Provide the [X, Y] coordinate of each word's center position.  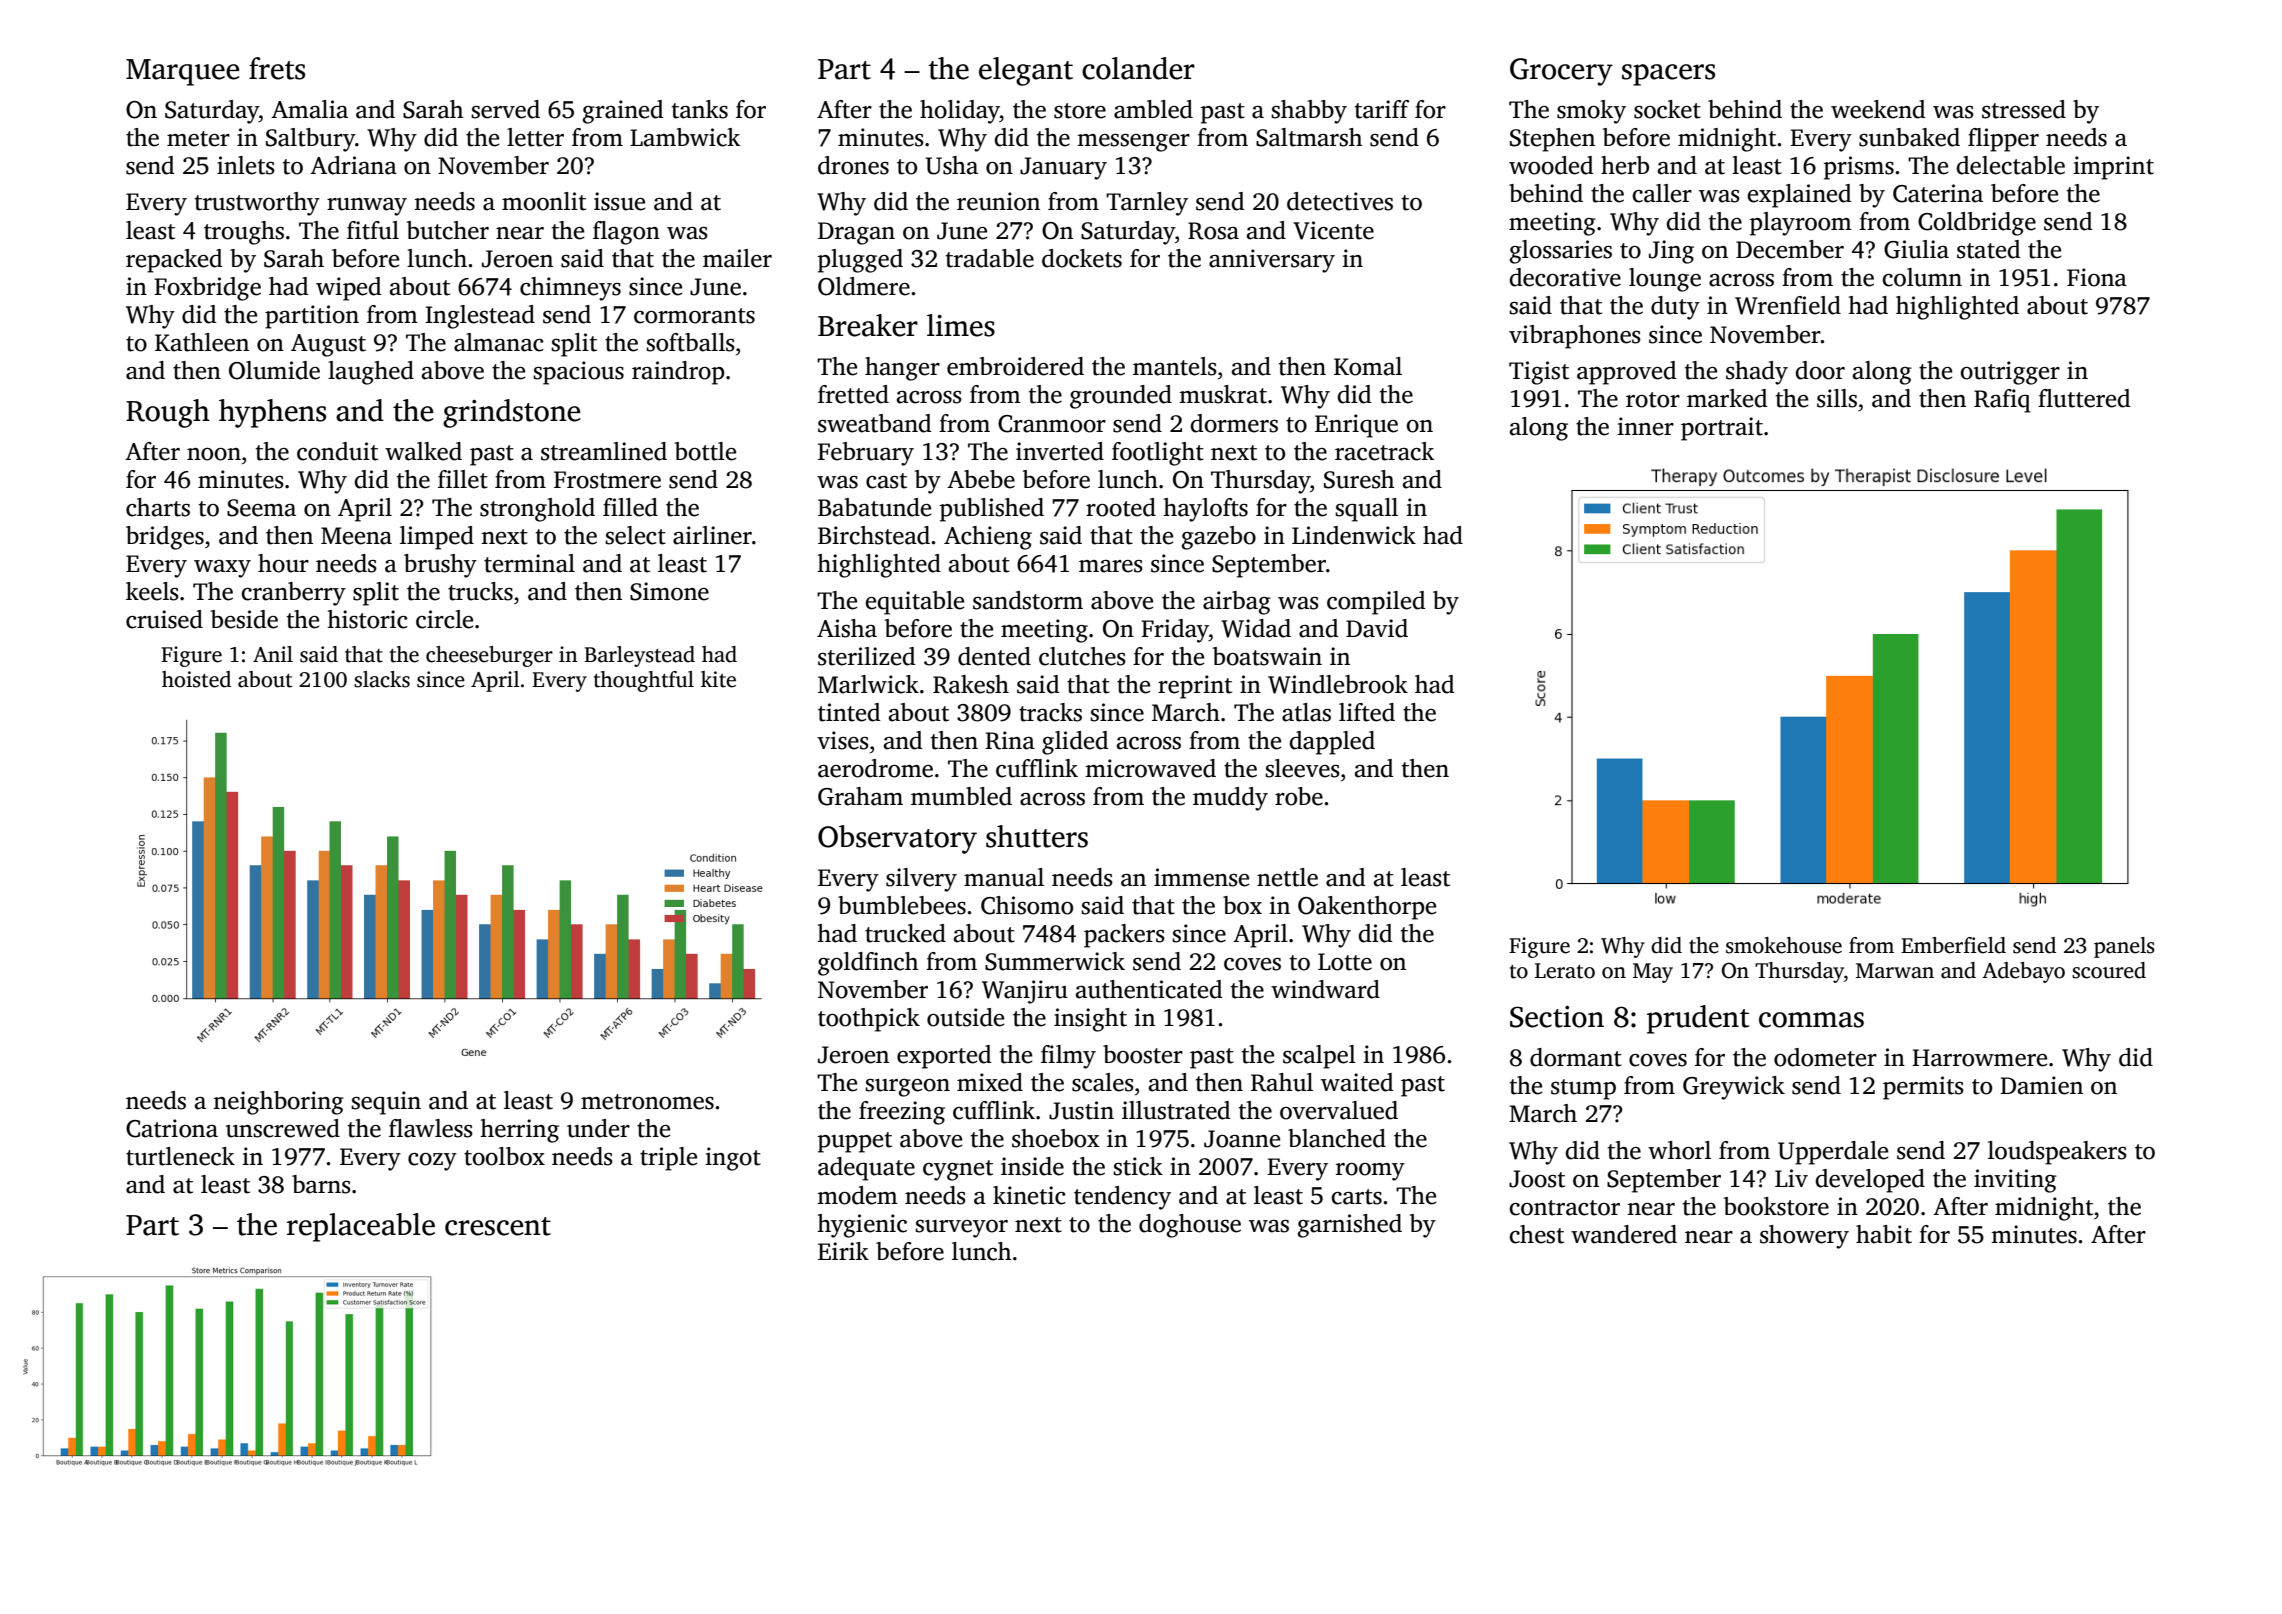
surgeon [907, 1088]
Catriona [172, 1128]
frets [277, 68]
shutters [1037, 836]
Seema [261, 508]
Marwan [1895, 971]
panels [2124, 947]
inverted [1060, 451]
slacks [382, 679]
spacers [1668, 75]
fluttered [2084, 398]
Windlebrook [1338, 684]
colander [1138, 68]
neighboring [278, 1103]
